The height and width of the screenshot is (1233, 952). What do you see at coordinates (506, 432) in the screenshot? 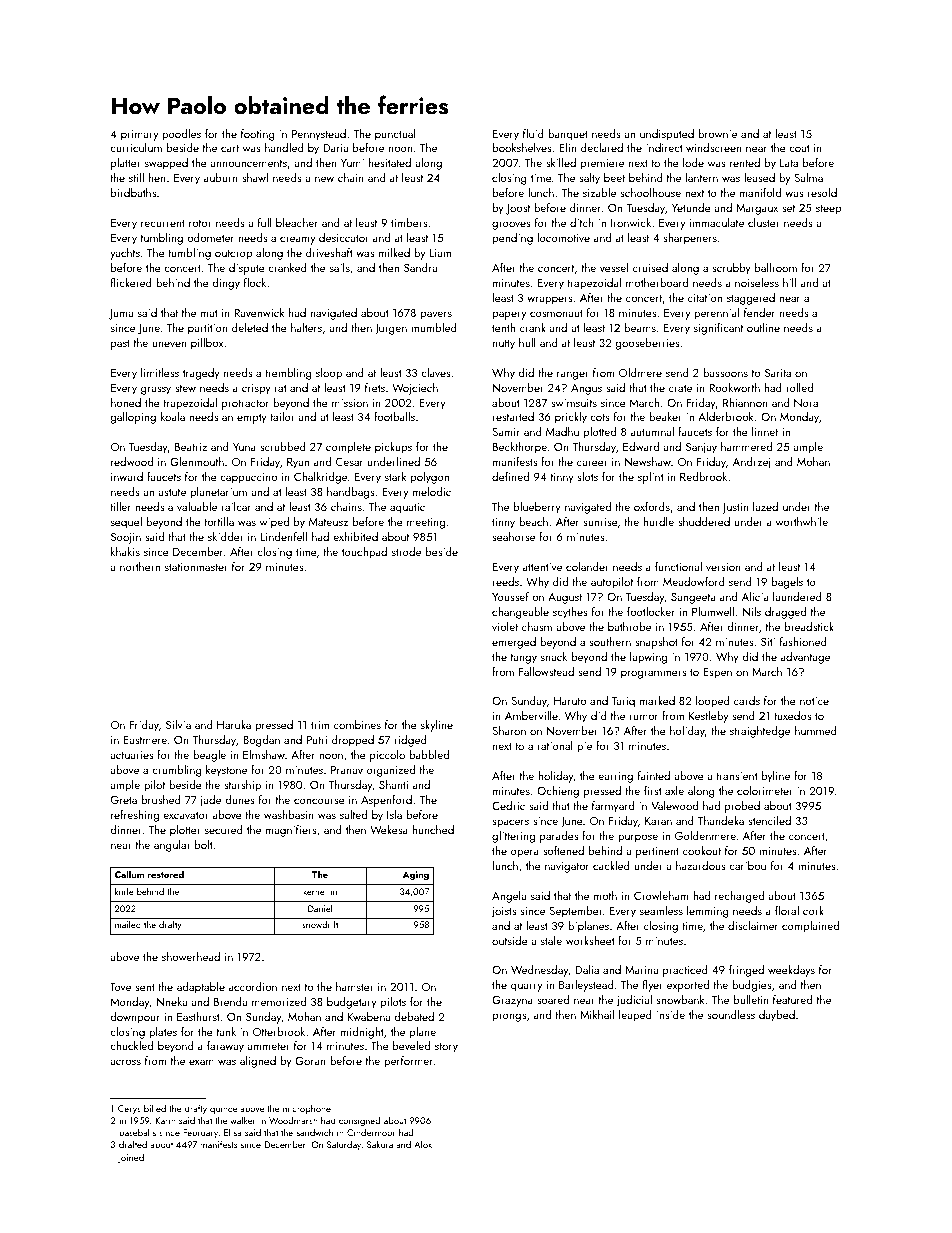
I see `Samir` at bounding box center [506, 432].
